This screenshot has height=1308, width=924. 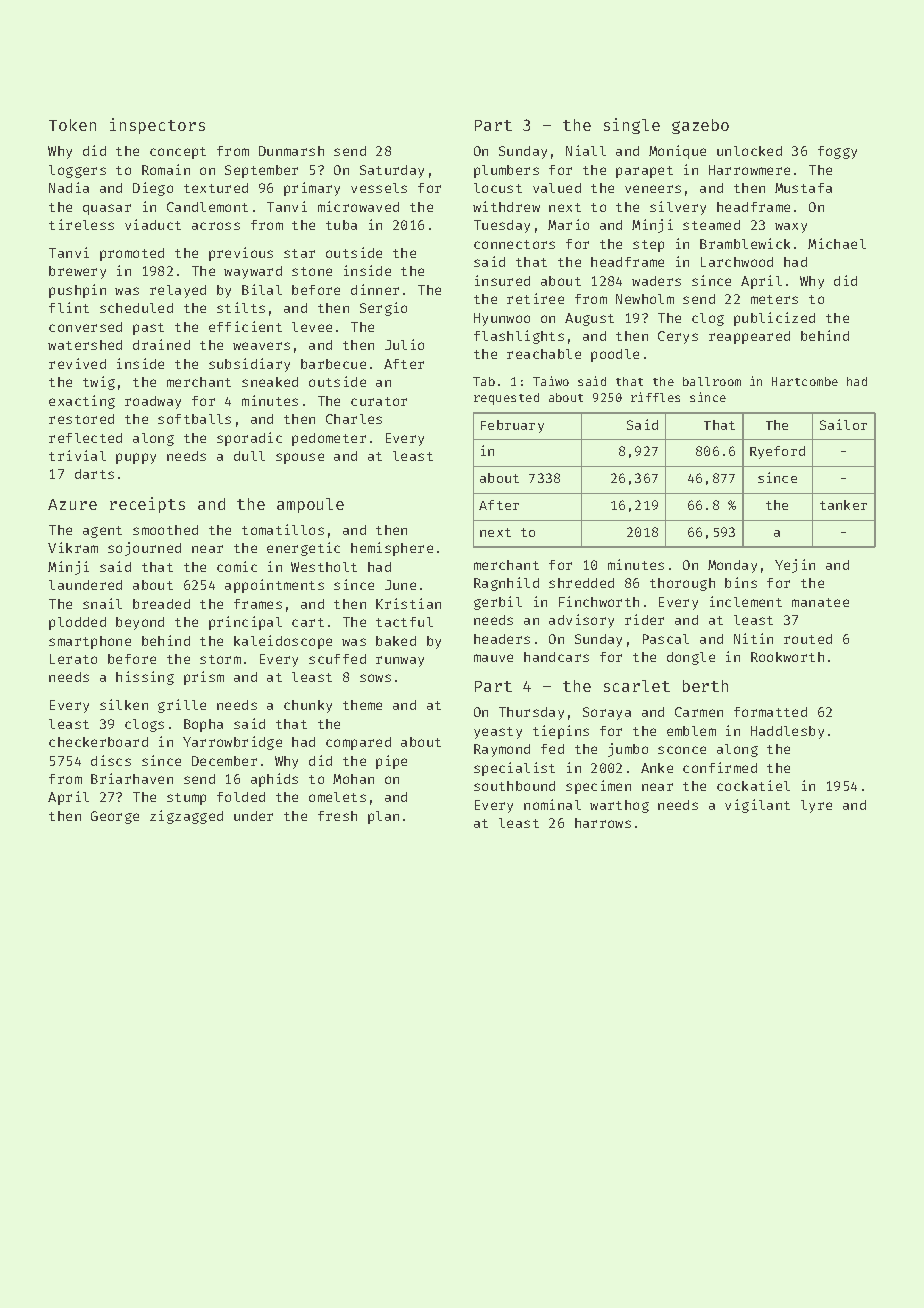 What do you see at coordinates (115, 817) in the screenshot?
I see `George` at bounding box center [115, 817].
